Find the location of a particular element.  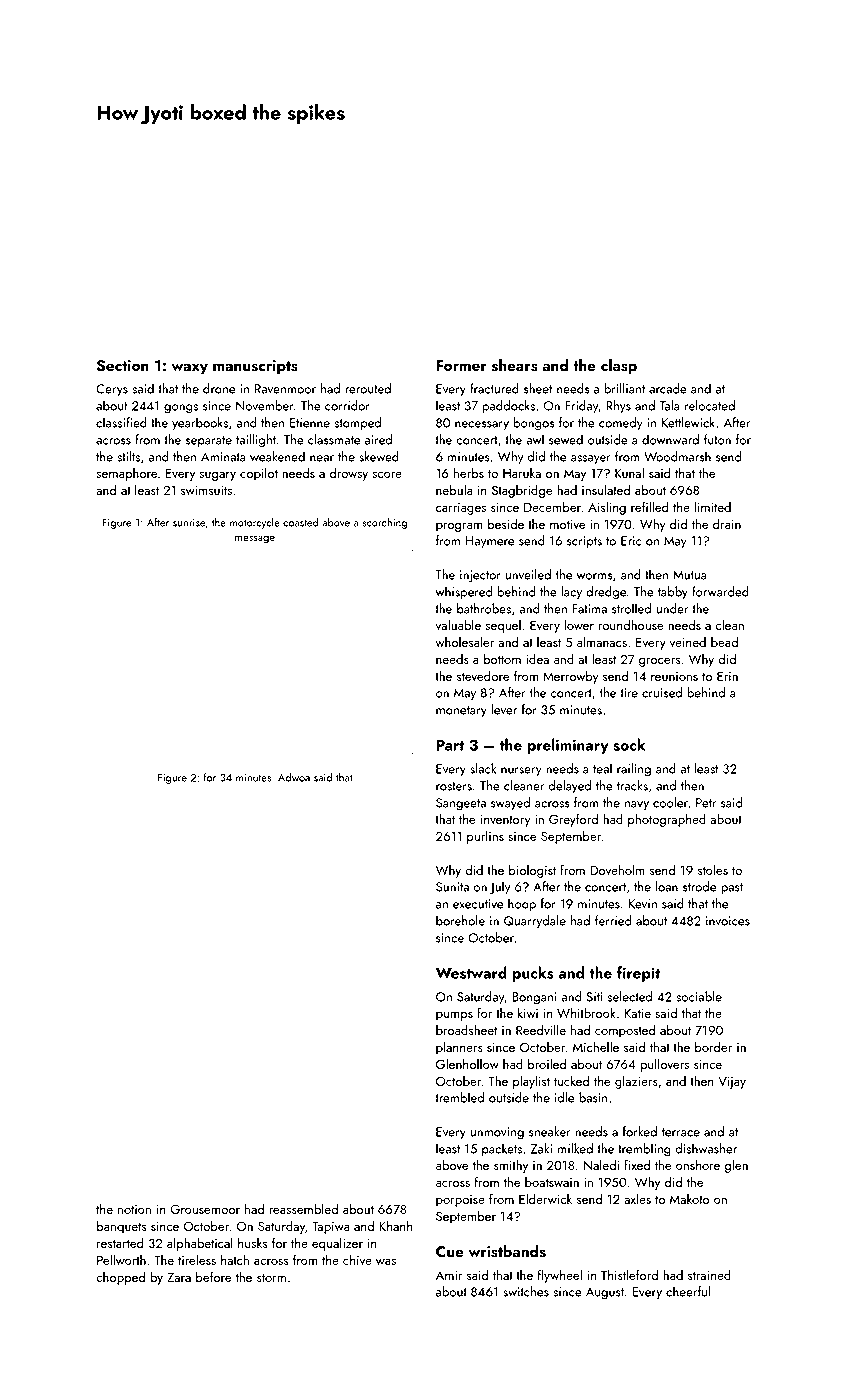

sunrise is located at coordinates (189, 523).
